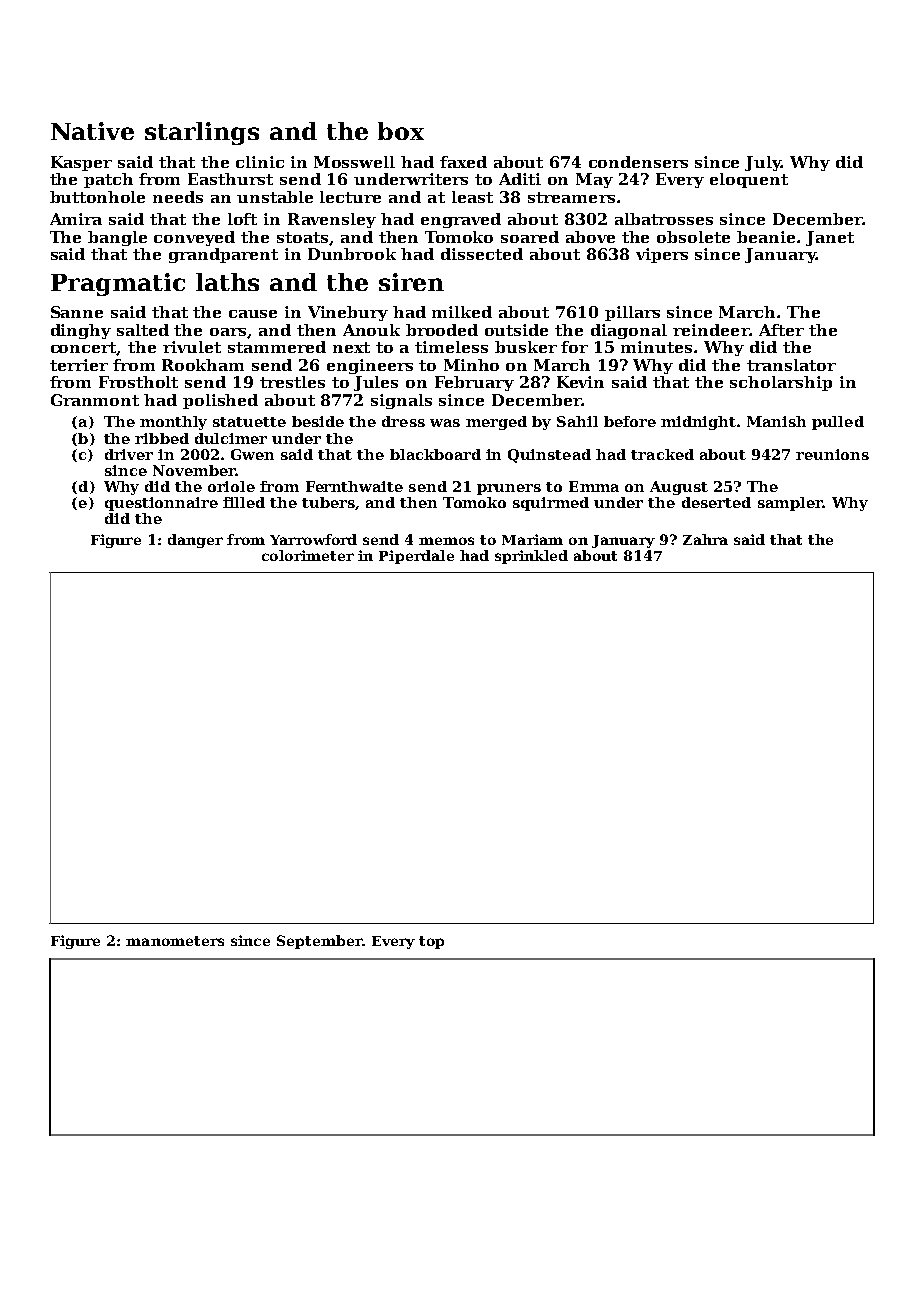 This screenshot has height=1308, width=924. What do you see at coordinates (763, 163) in the screenshot?
I see `July` at bounding box center [763, 163].
